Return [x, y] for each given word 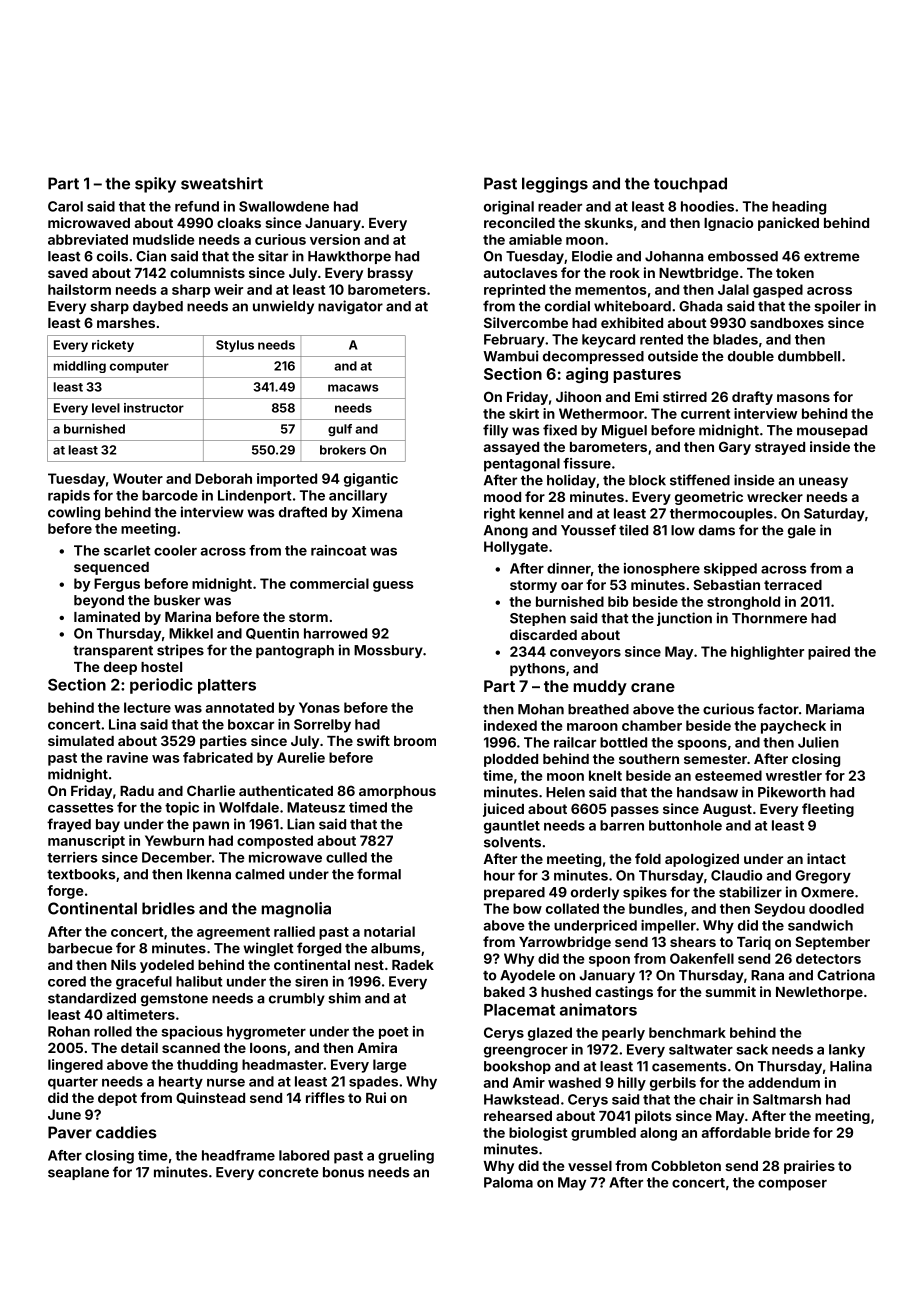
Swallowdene [284, 206]
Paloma [508, 1182]
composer [792, 1185]
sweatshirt [222, 183]
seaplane [78, 1173]
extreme [832, 257]
